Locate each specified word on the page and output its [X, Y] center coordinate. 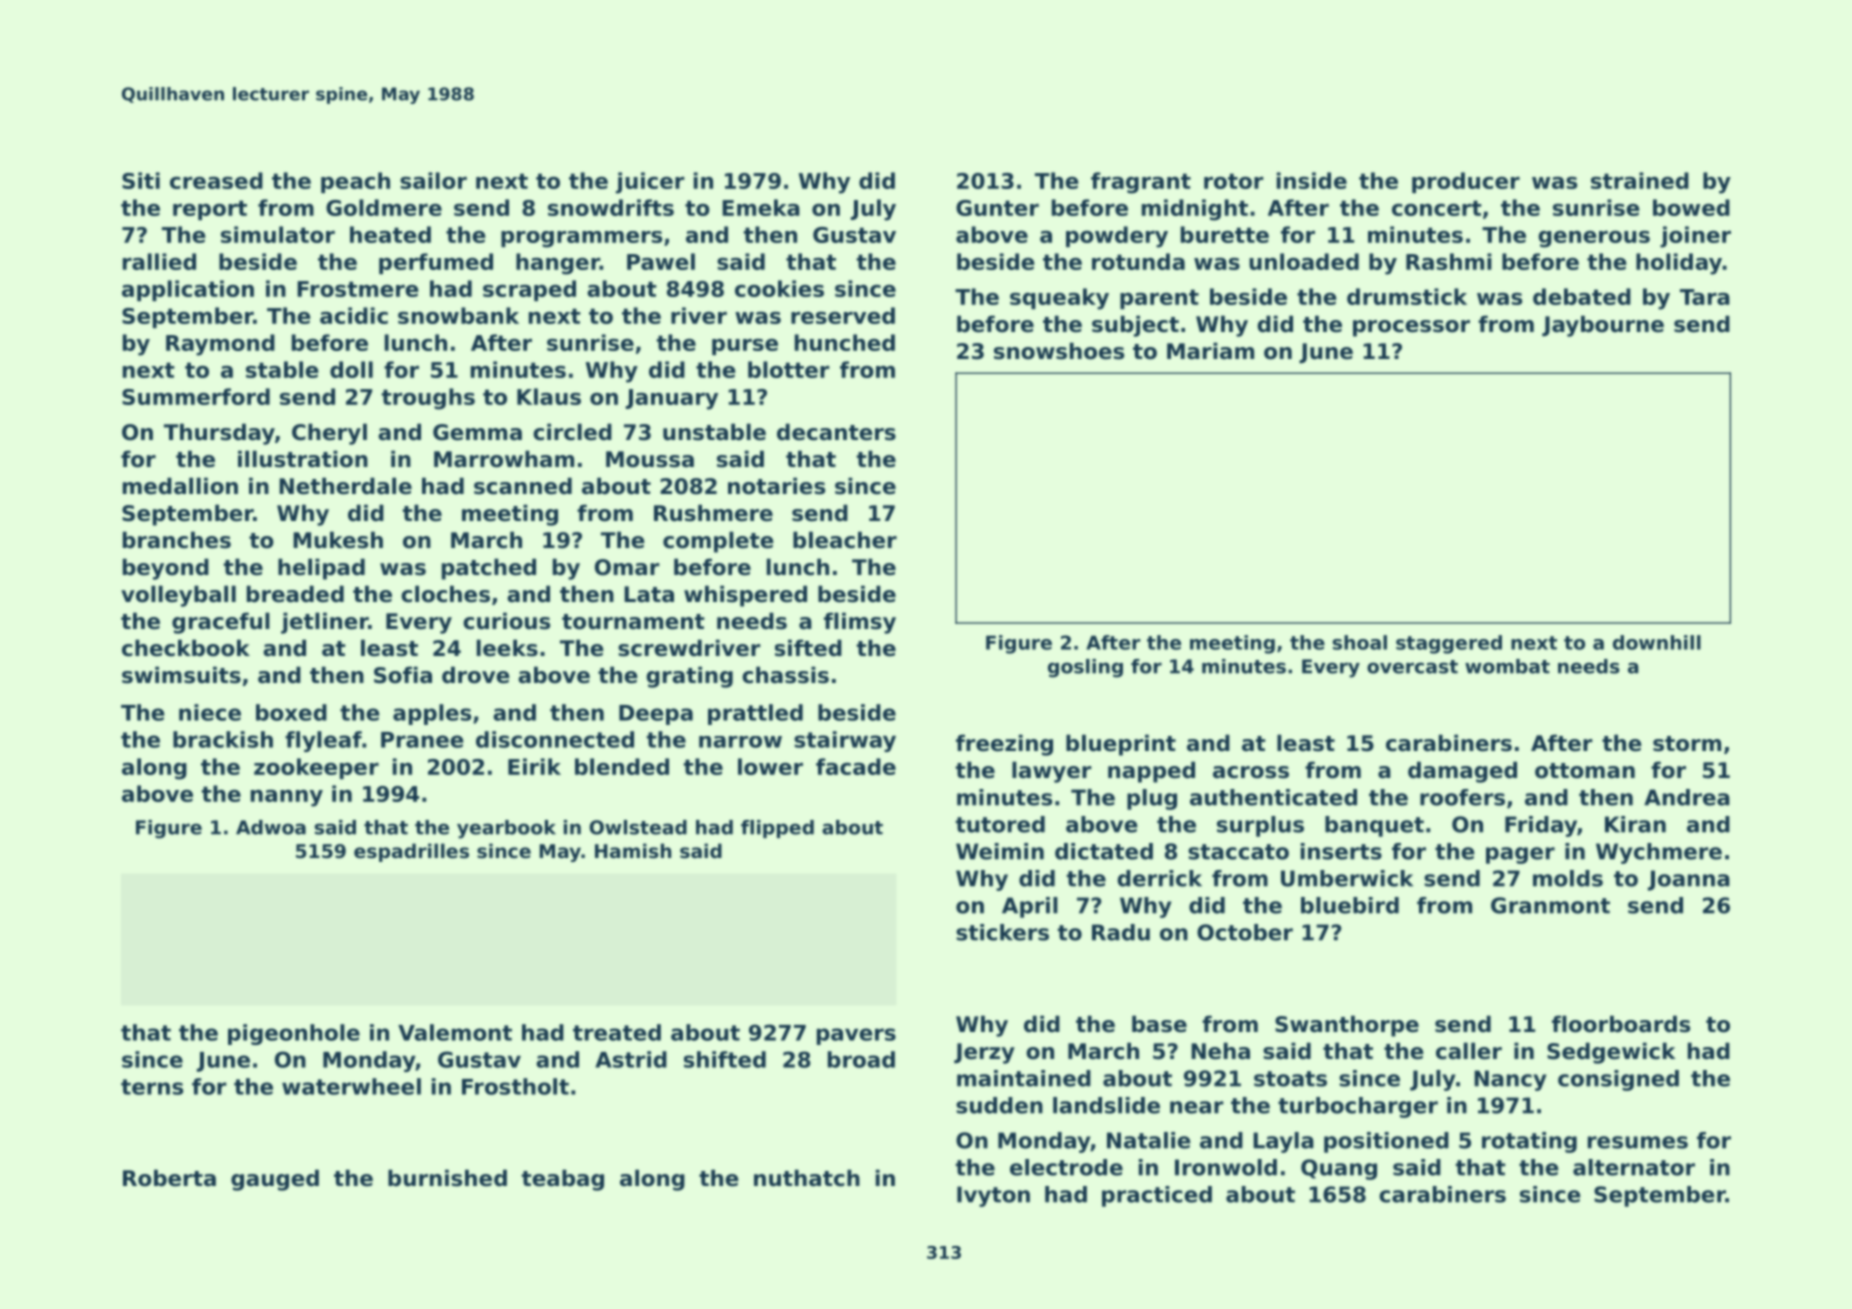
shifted [725, 1059]
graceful [221, 623]
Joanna [1689, 880]
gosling [1085, 668]
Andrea [1687, 797]
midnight [1195, 210]
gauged [275, 1180]
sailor [433, 180]
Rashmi [1449, 261]
